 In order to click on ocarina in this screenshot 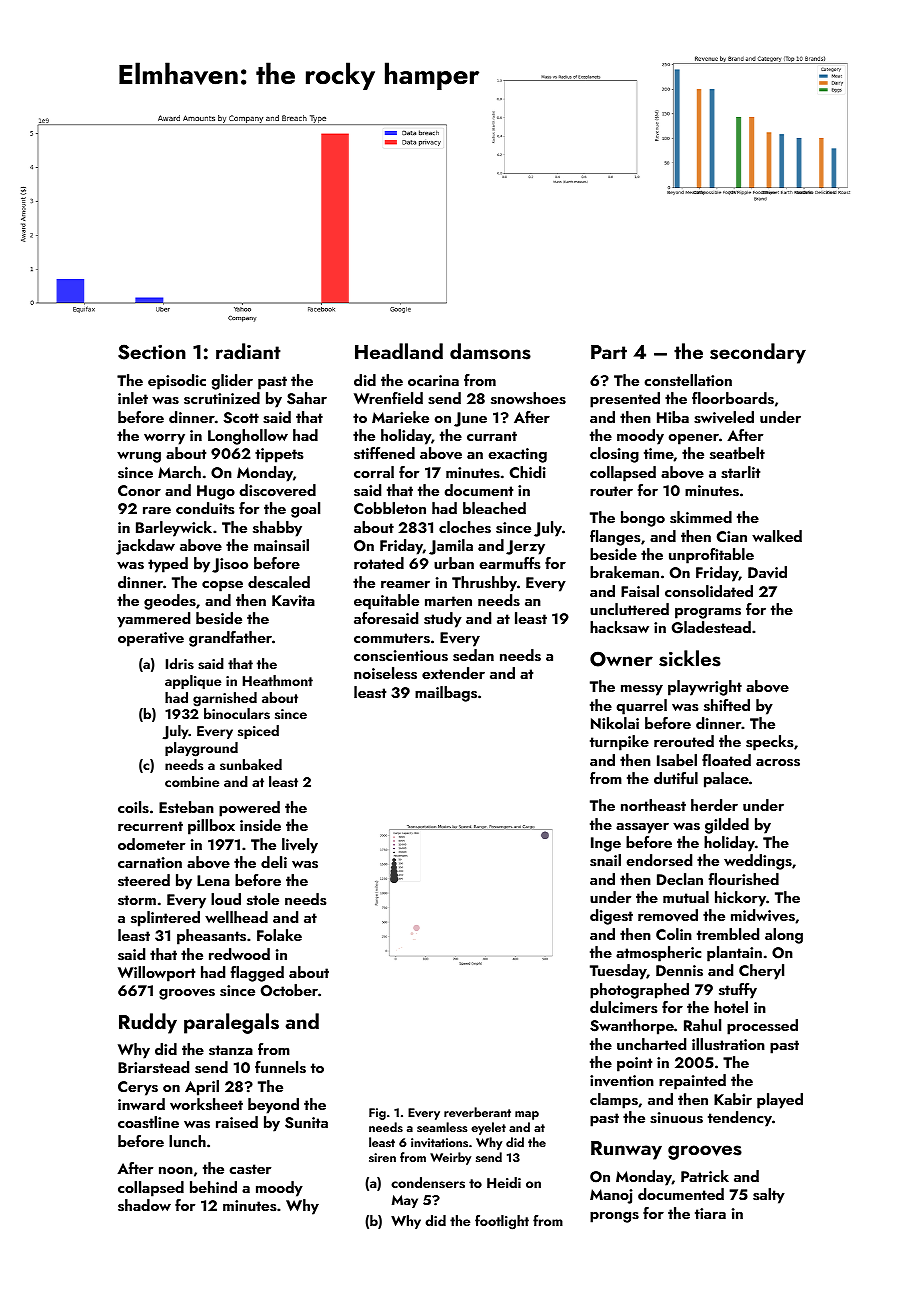, I will do `click(433, 380)`.
